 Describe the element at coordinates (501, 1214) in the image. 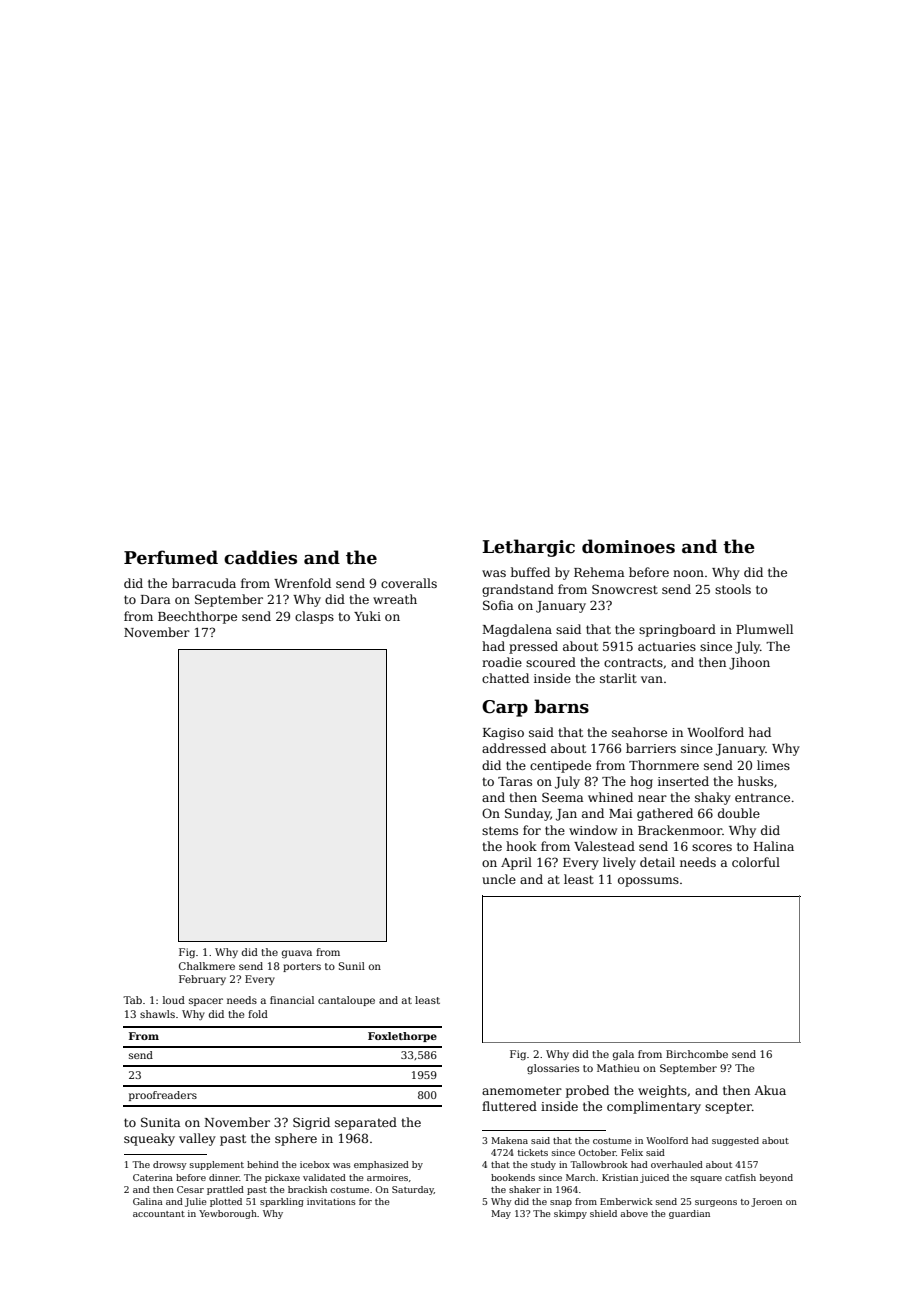

I see `May` at that location.
